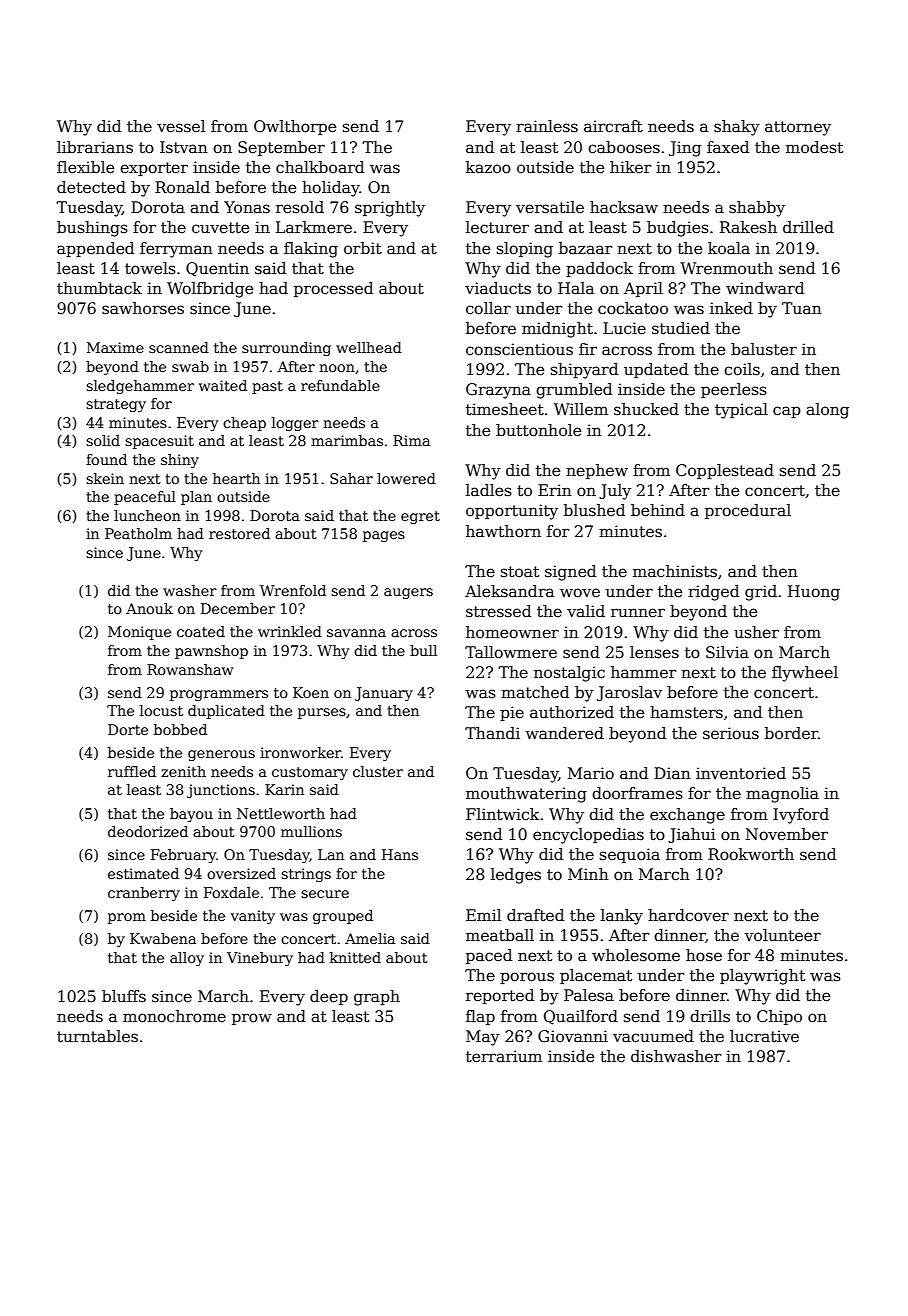 Image resolution: width=908 pixels, height=1316 pixels. I want to click on graph, so click(377, 998).
